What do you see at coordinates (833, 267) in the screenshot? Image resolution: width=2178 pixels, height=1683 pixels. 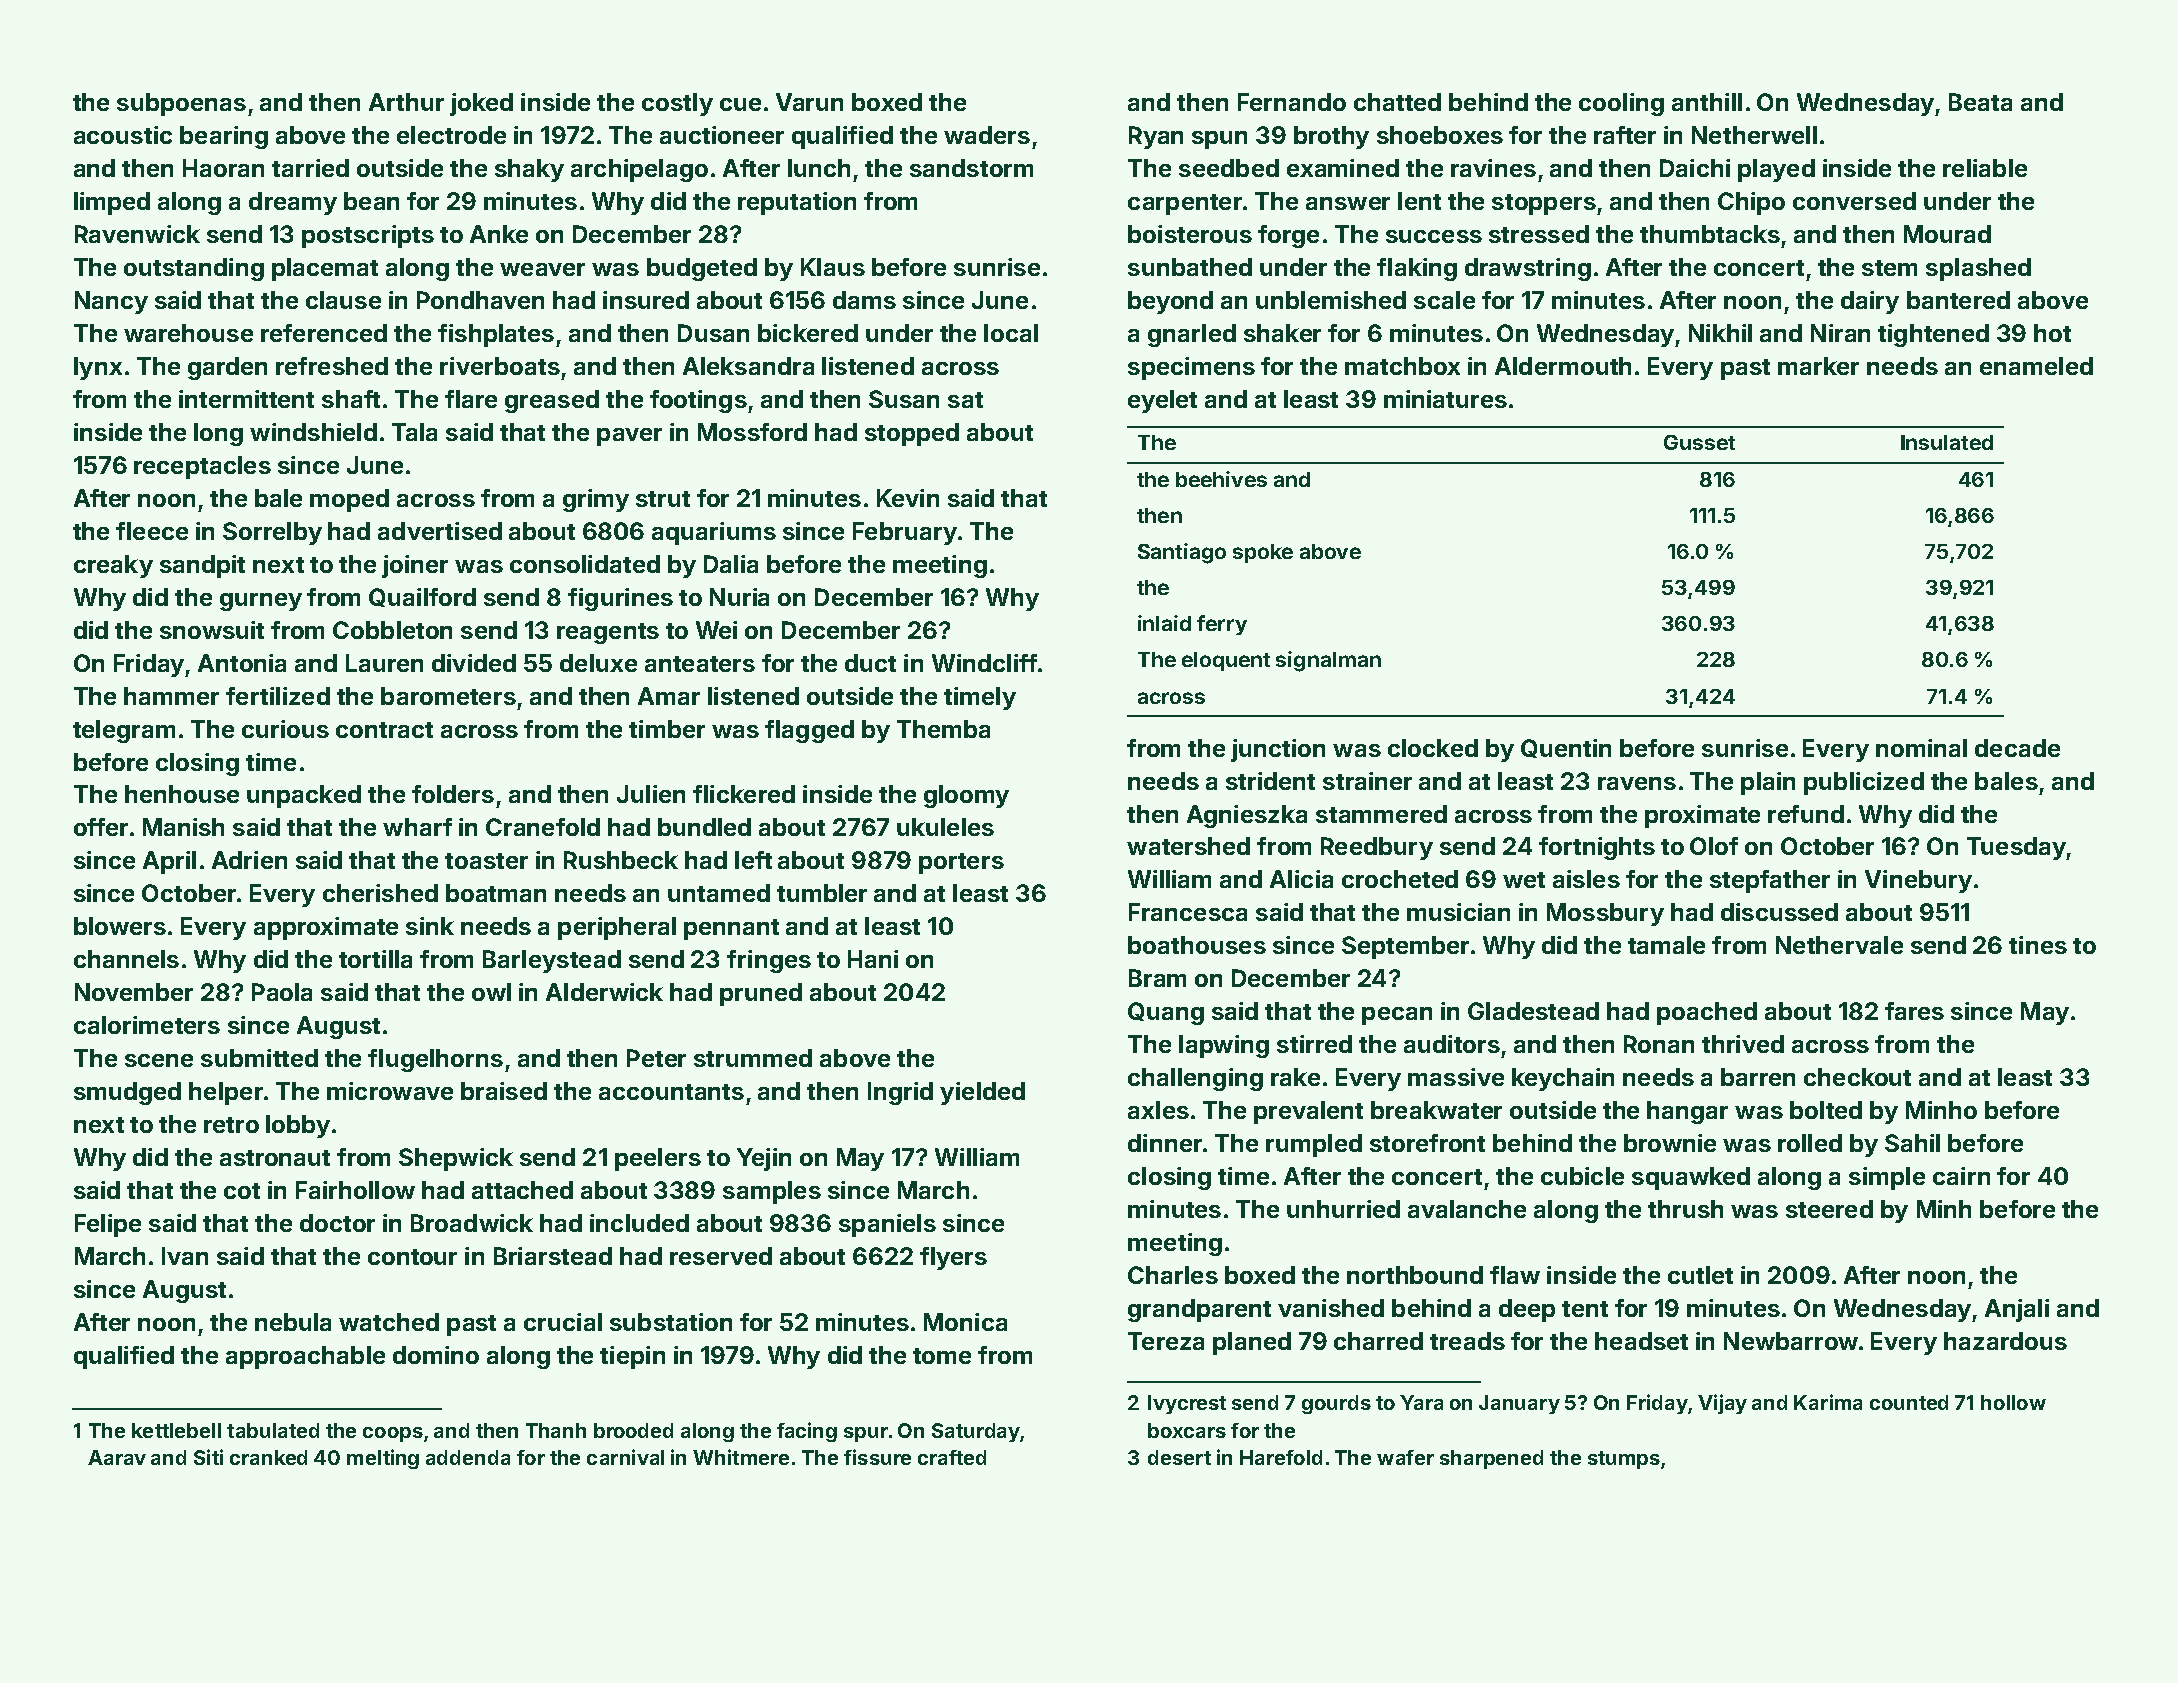 I see `Klaus` at bounding box center [833, 267].
